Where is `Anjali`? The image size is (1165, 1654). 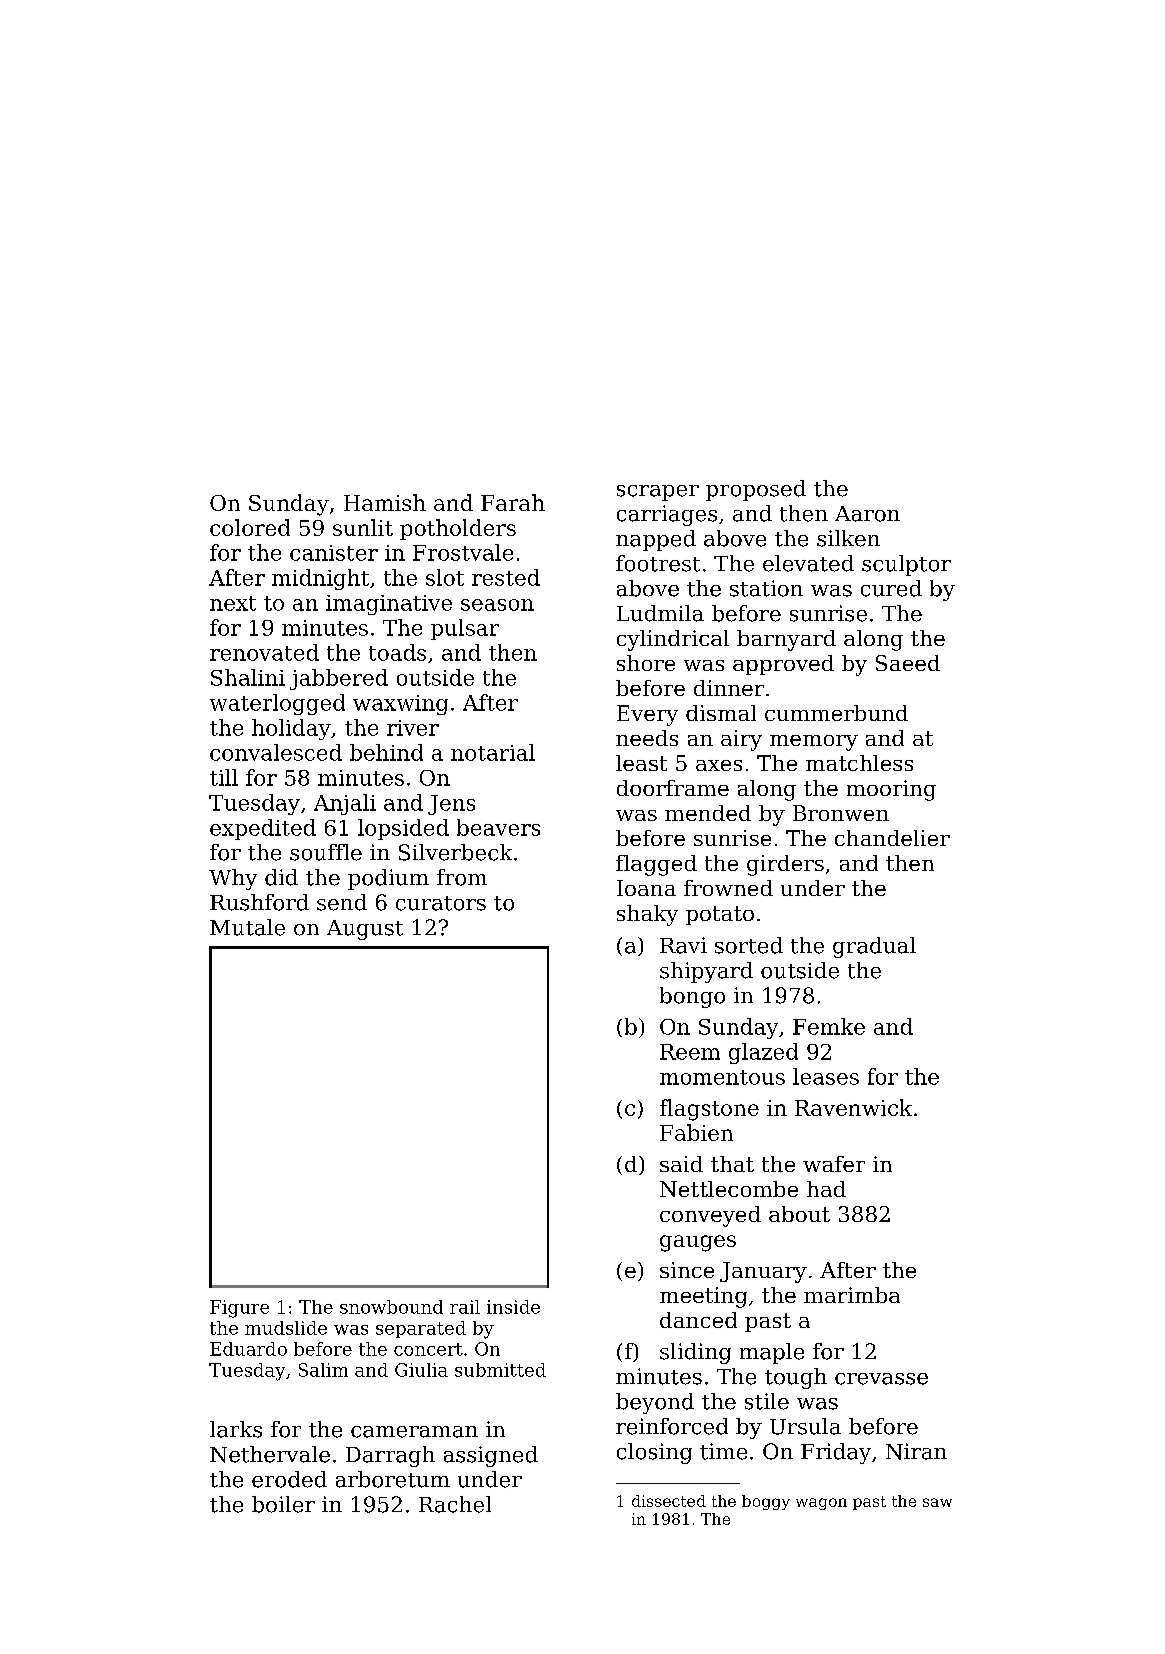 Anjali is located at coordinates (345, 804).
